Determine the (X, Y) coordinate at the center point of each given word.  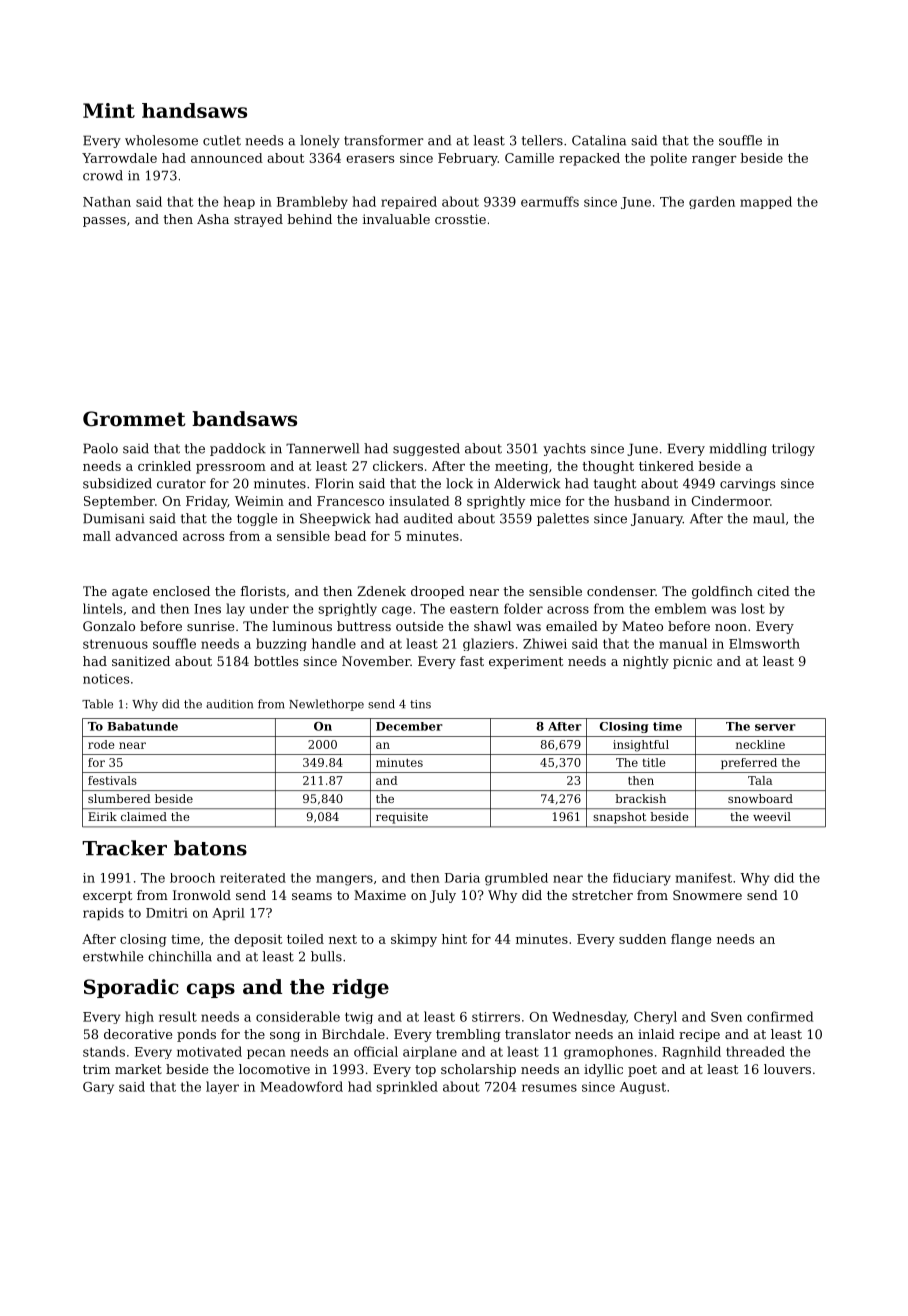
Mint (109, 110)
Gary (98, 1088)
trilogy (793, 449)
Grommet (134, 419)
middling (738, 449)
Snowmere (707, 895)
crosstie (460, 219)
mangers (344, 880)
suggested (426, 449)
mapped (766, 202)
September (119, 502)
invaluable (396, 219)
